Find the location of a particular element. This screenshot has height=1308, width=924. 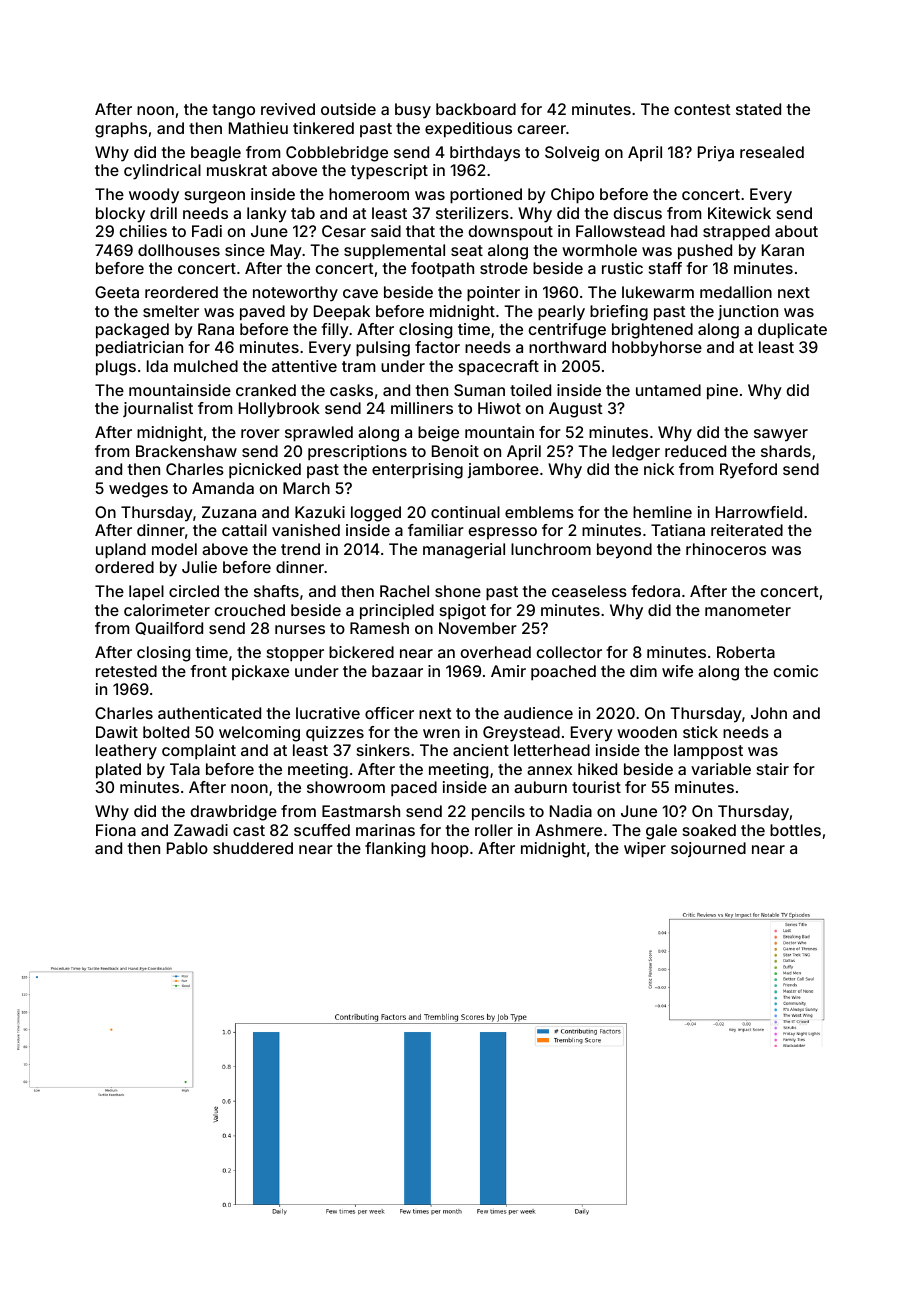

blocky is located at coordinates (120, 215).
